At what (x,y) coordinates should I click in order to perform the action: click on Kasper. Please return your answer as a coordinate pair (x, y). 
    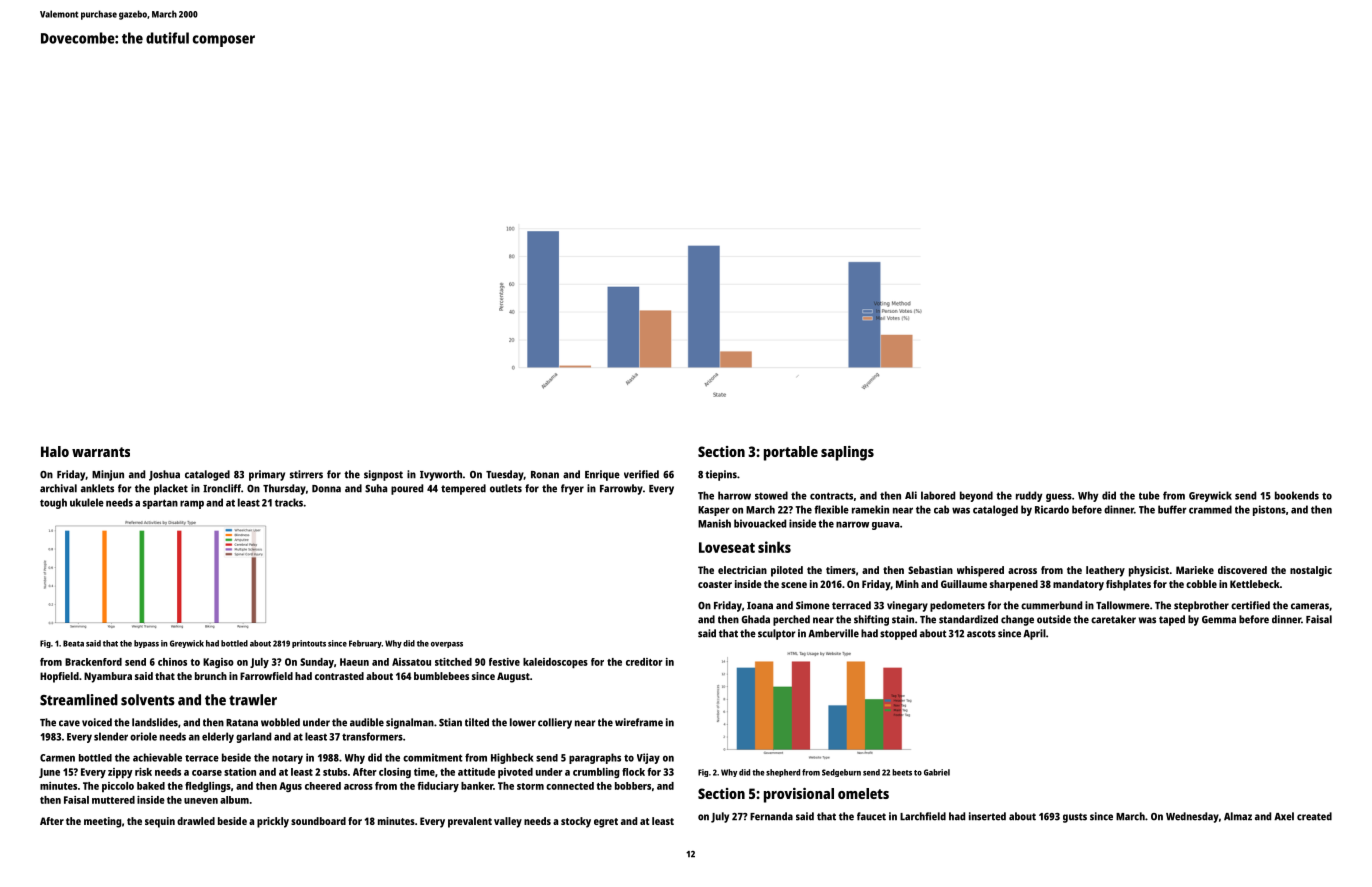
    Looking at the image, I should click on (714, 511).
